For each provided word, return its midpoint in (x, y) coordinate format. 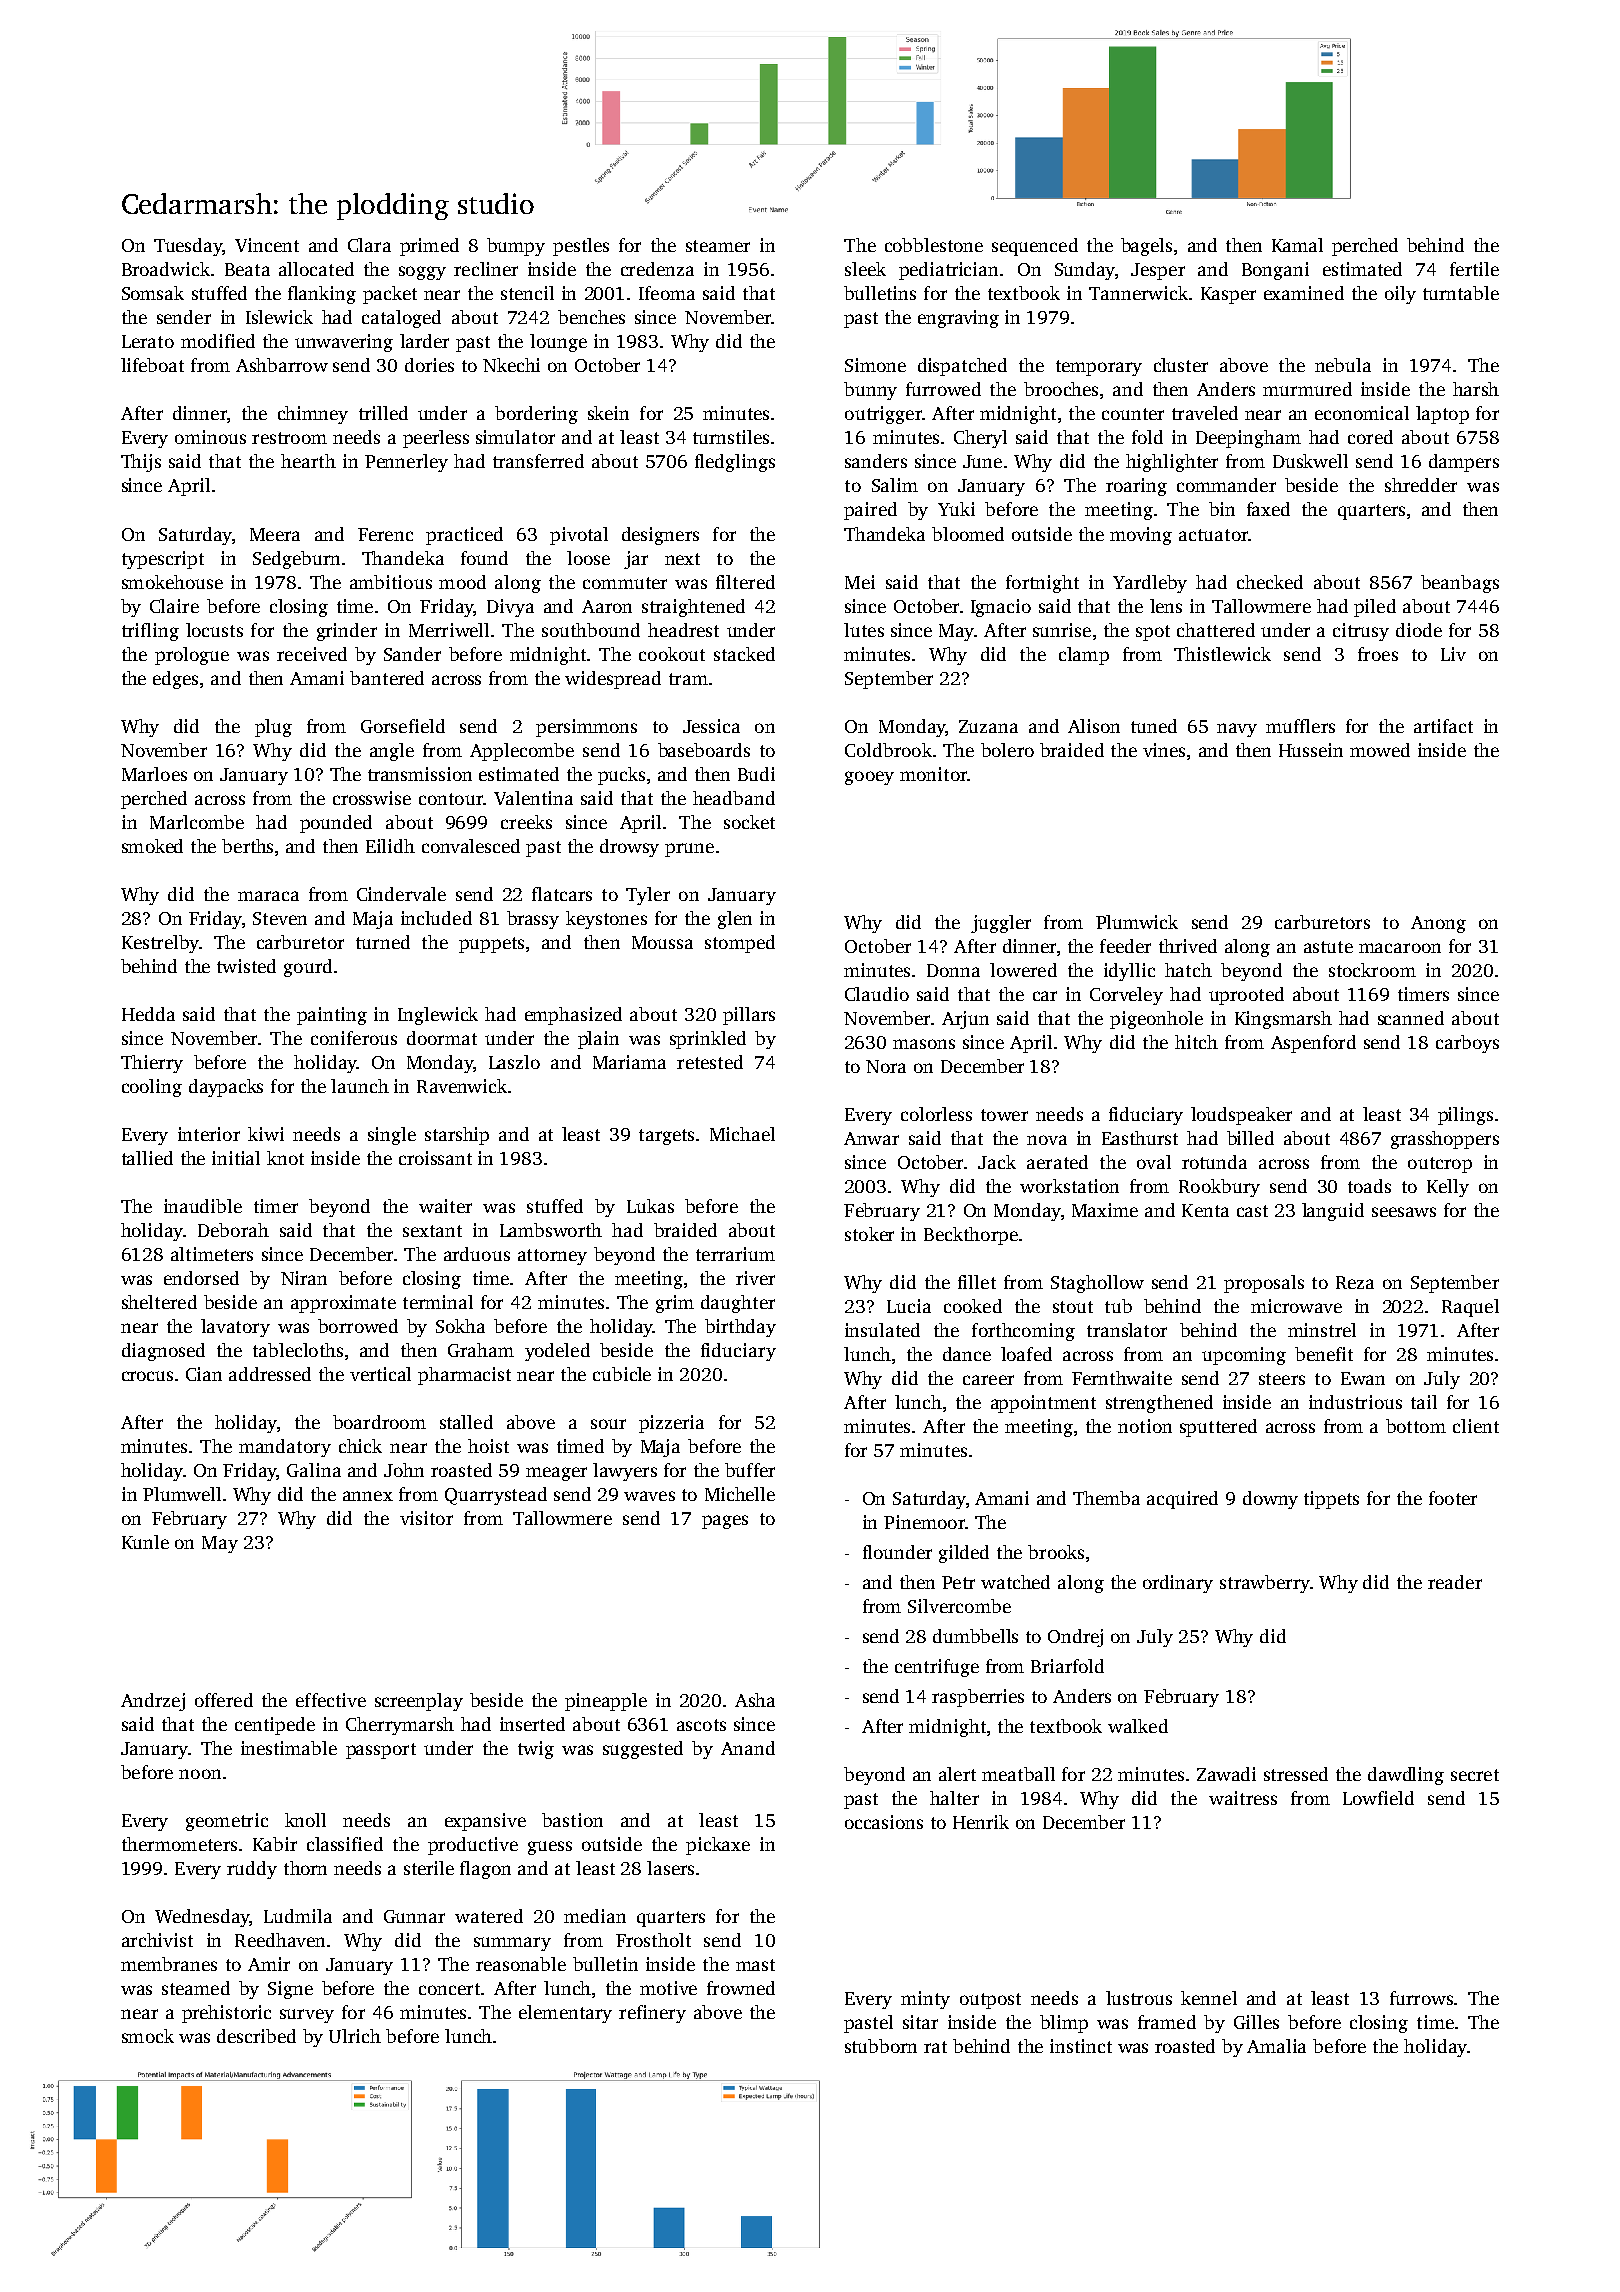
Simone (875, 365)
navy (1237, 730)
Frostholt (653, 1940)
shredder (1421, 485)
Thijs (141, 463)
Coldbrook (888, 750)
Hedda (148, 1014)
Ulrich (355, 2036)
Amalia (1276, 2046)
